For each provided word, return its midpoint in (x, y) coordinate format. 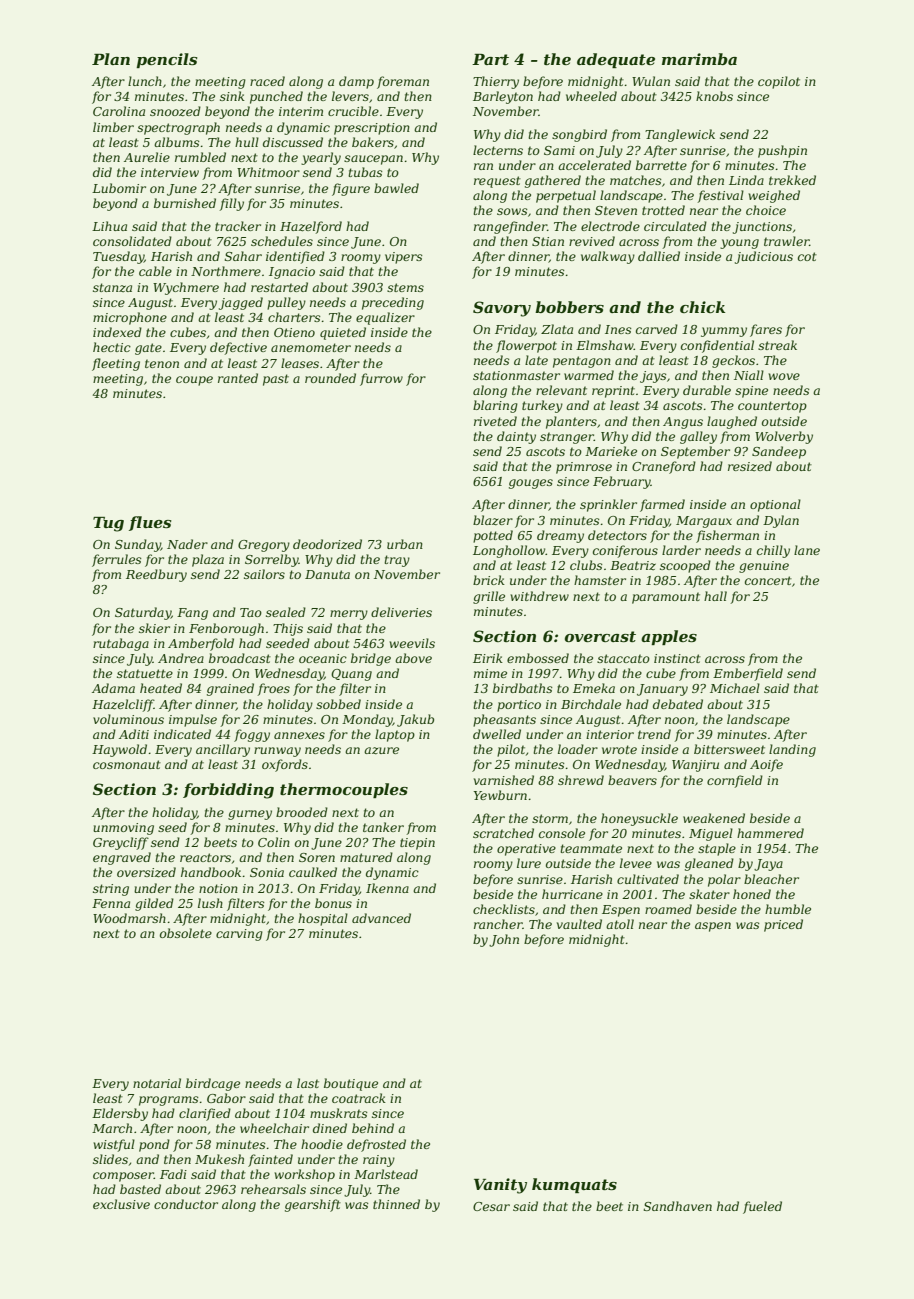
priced (783, 925)
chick (702, 307)
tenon (162, 363)
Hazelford (311, 227)
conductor (186, 1204)
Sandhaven (678, 1206)
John (504, 940)
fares (766, 330)
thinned (396, 1204)
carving (239, 935)
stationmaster (516, 375)
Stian (548, 241)
